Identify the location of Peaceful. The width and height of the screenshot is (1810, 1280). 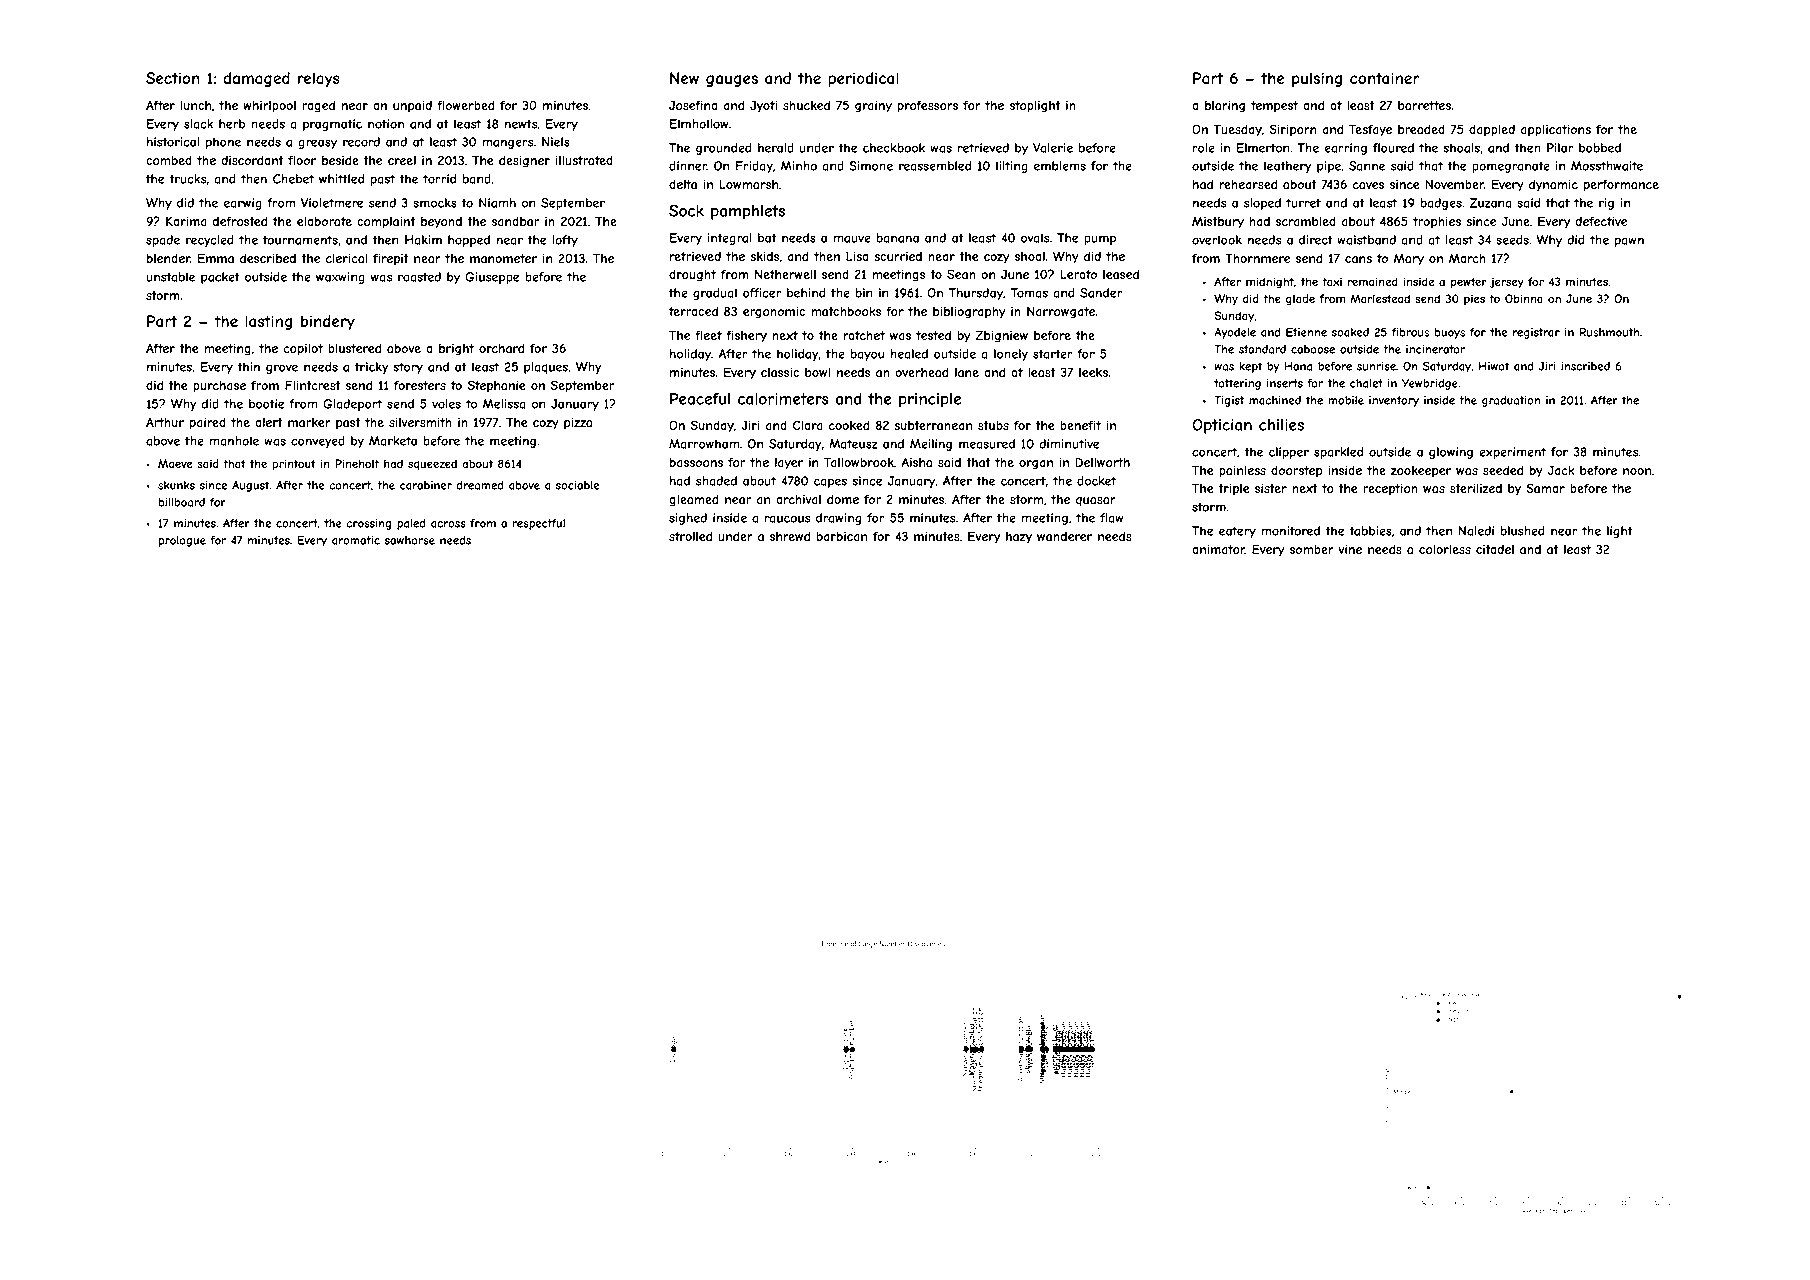
(700, 399).
